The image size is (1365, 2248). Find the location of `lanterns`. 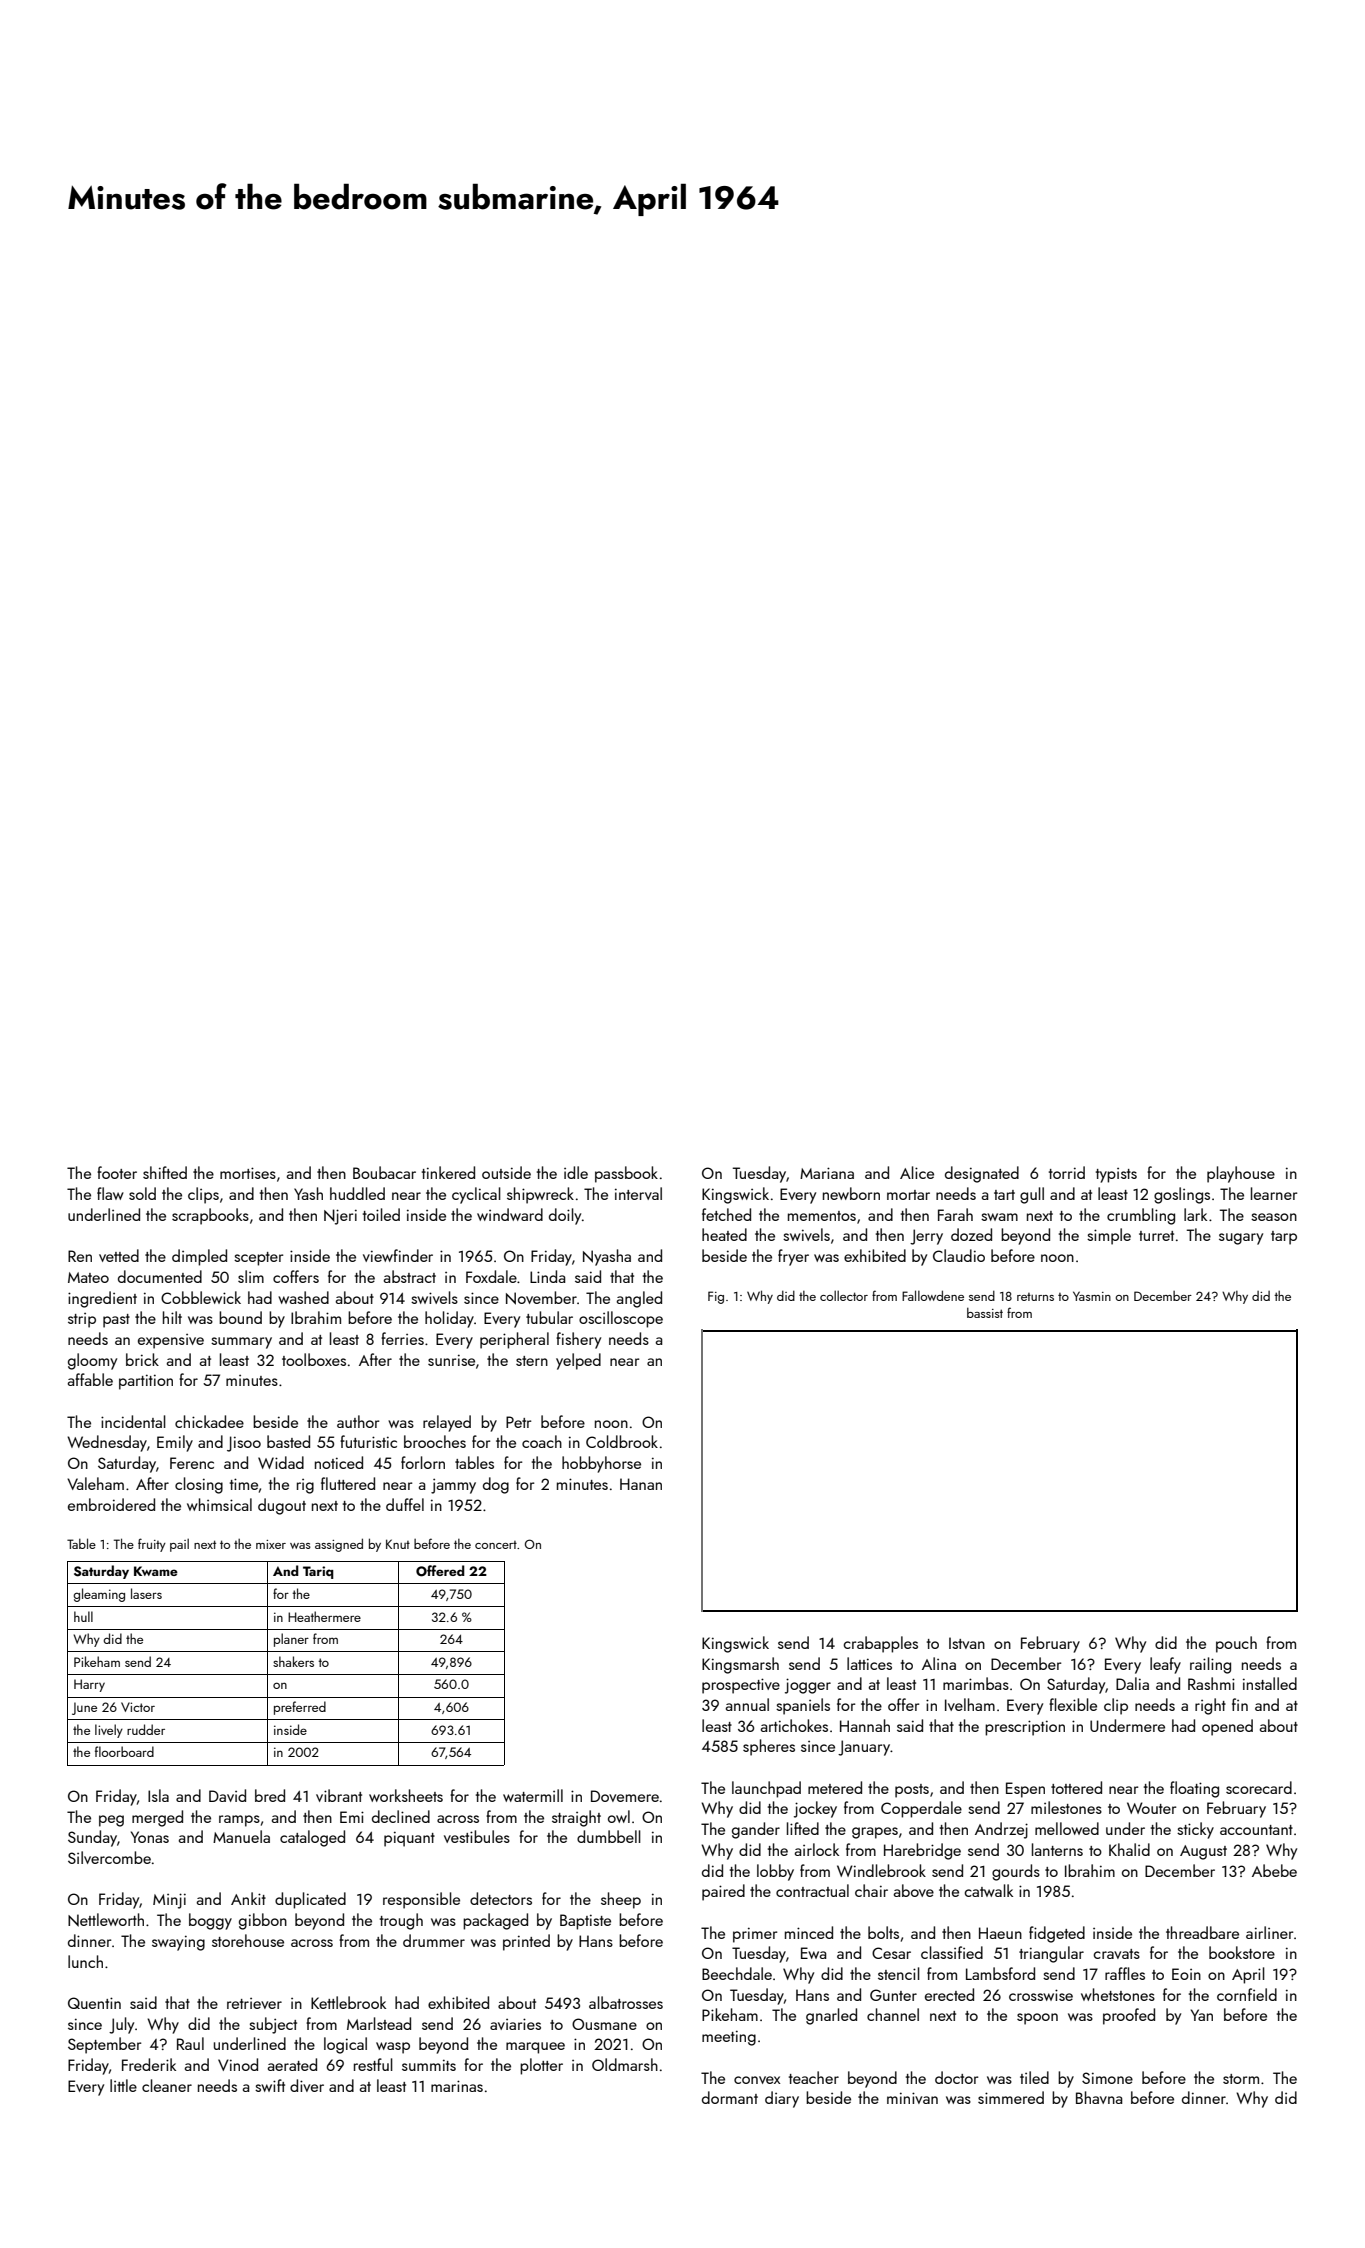

lanterns is located at coordinates (1057, 1849).
